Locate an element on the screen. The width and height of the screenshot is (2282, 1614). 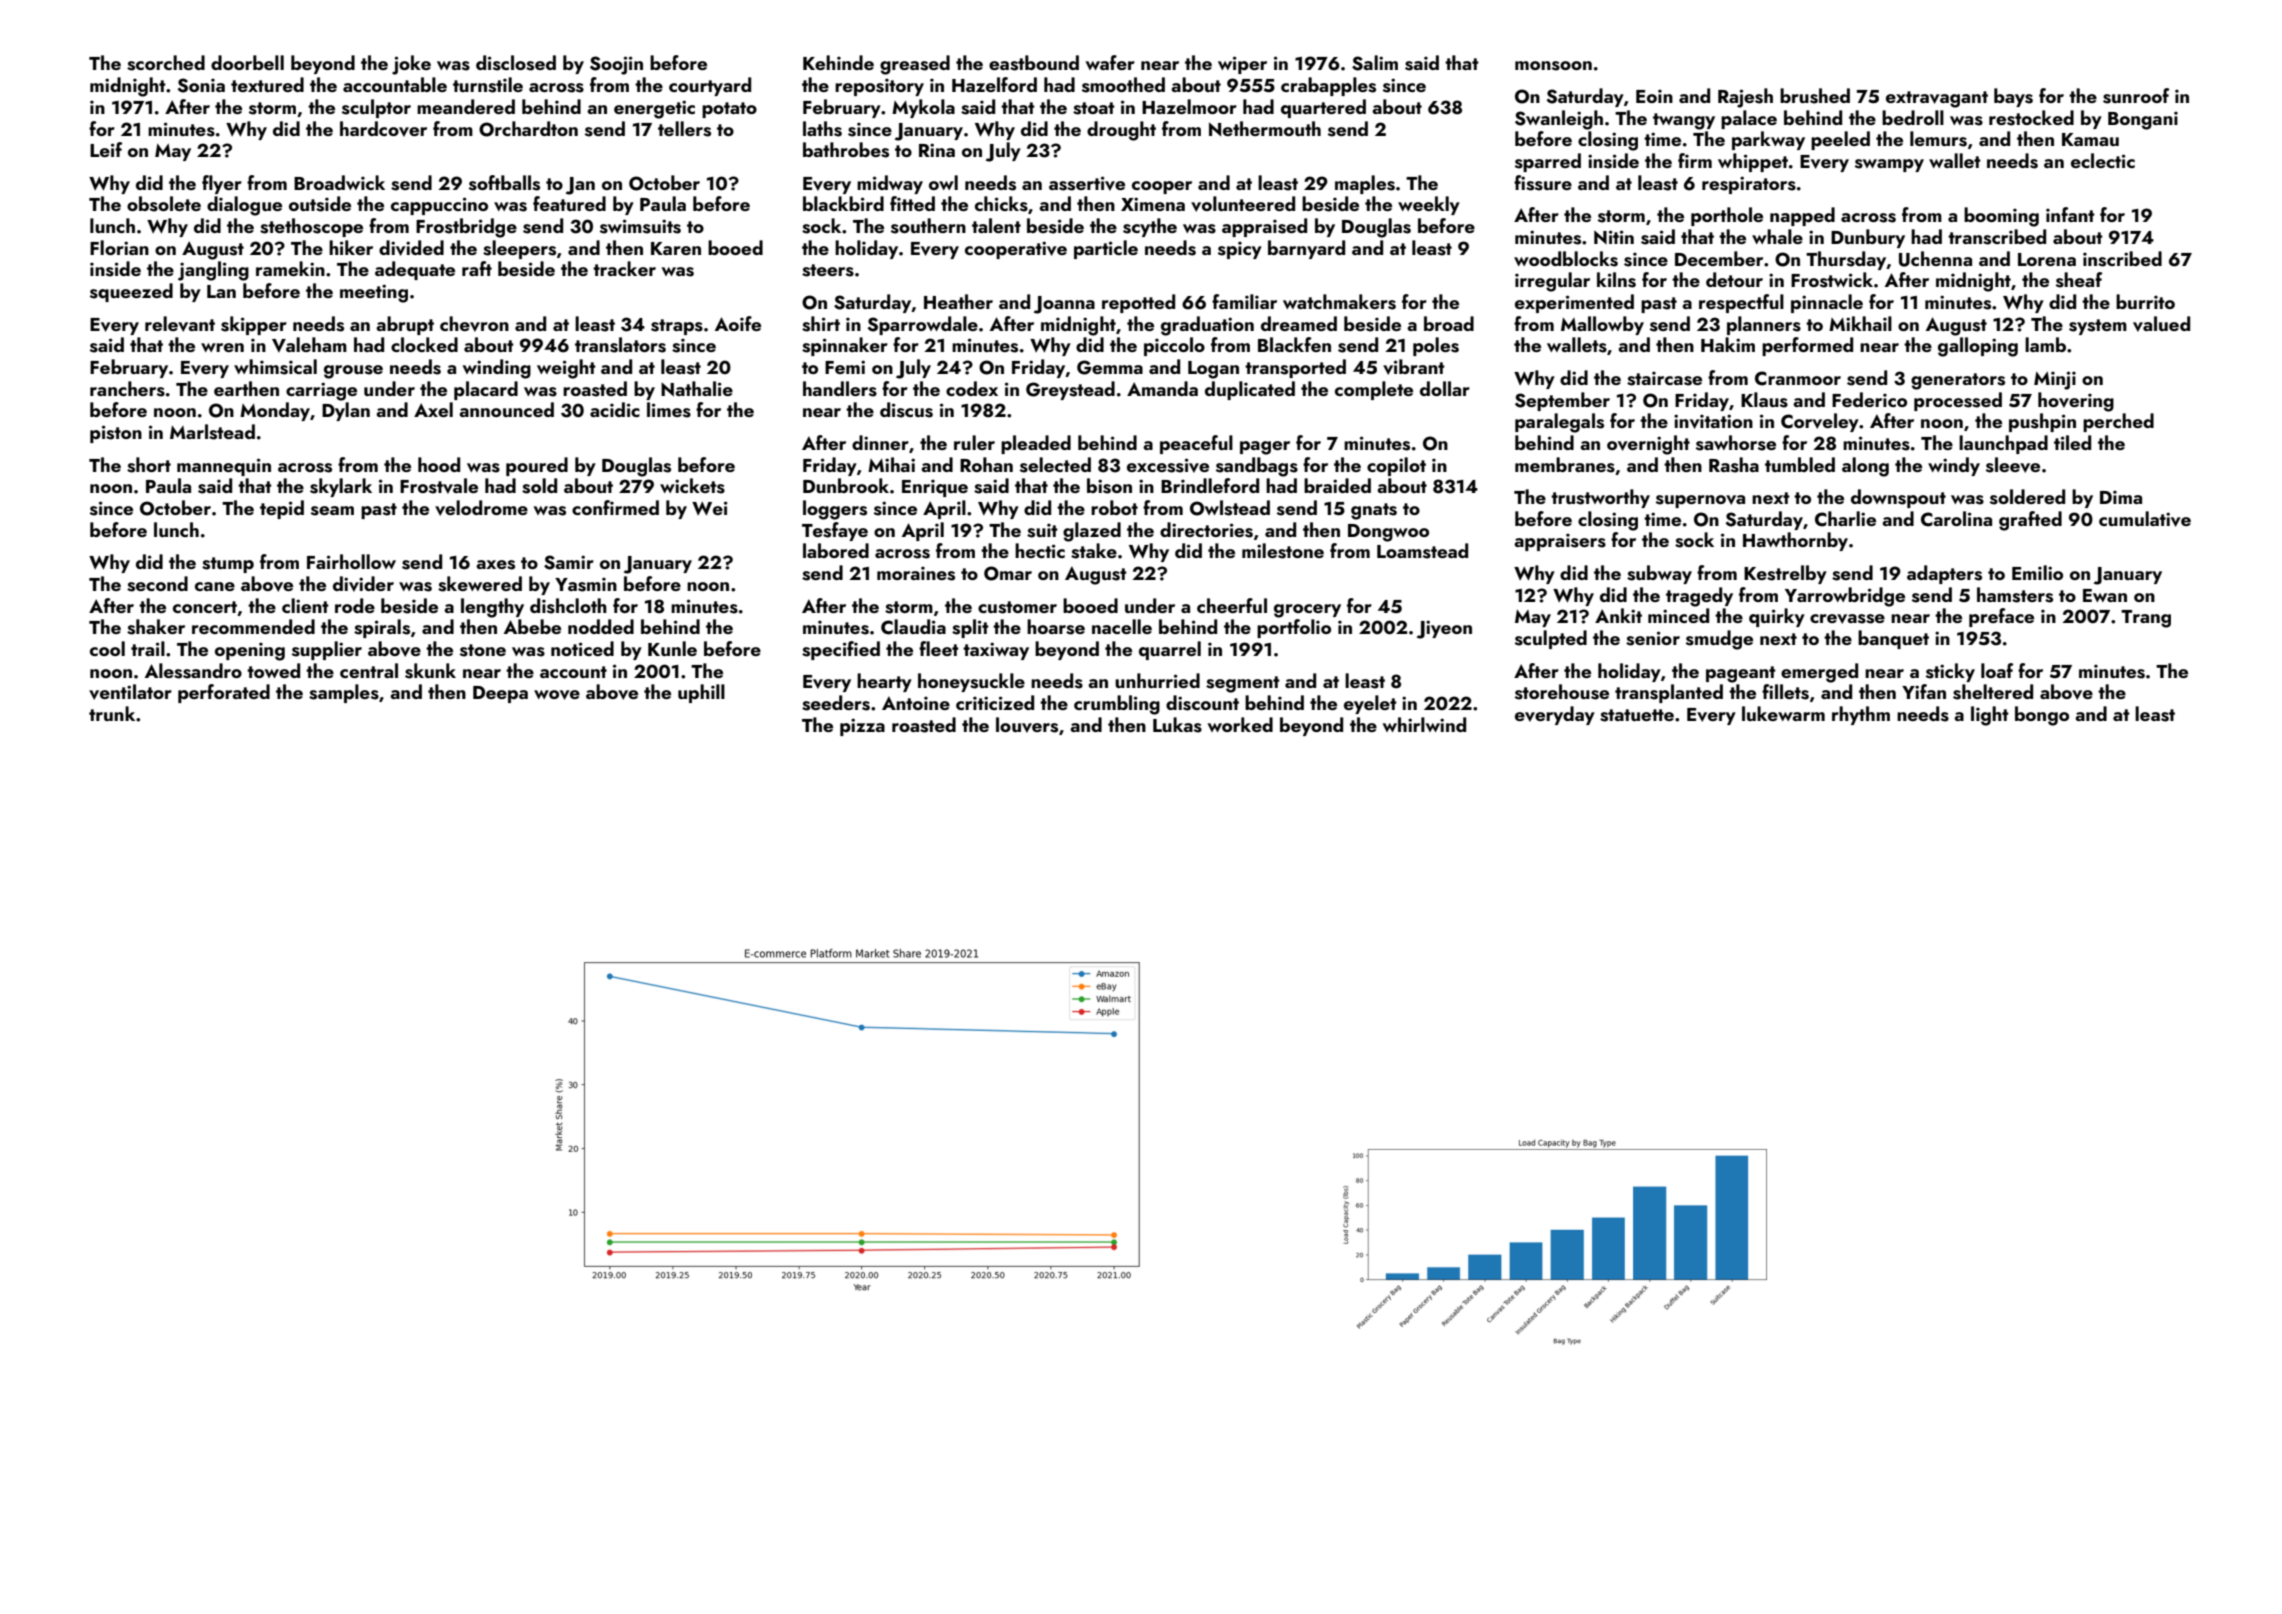
Carolina is located at coordinates (1956, 519).
